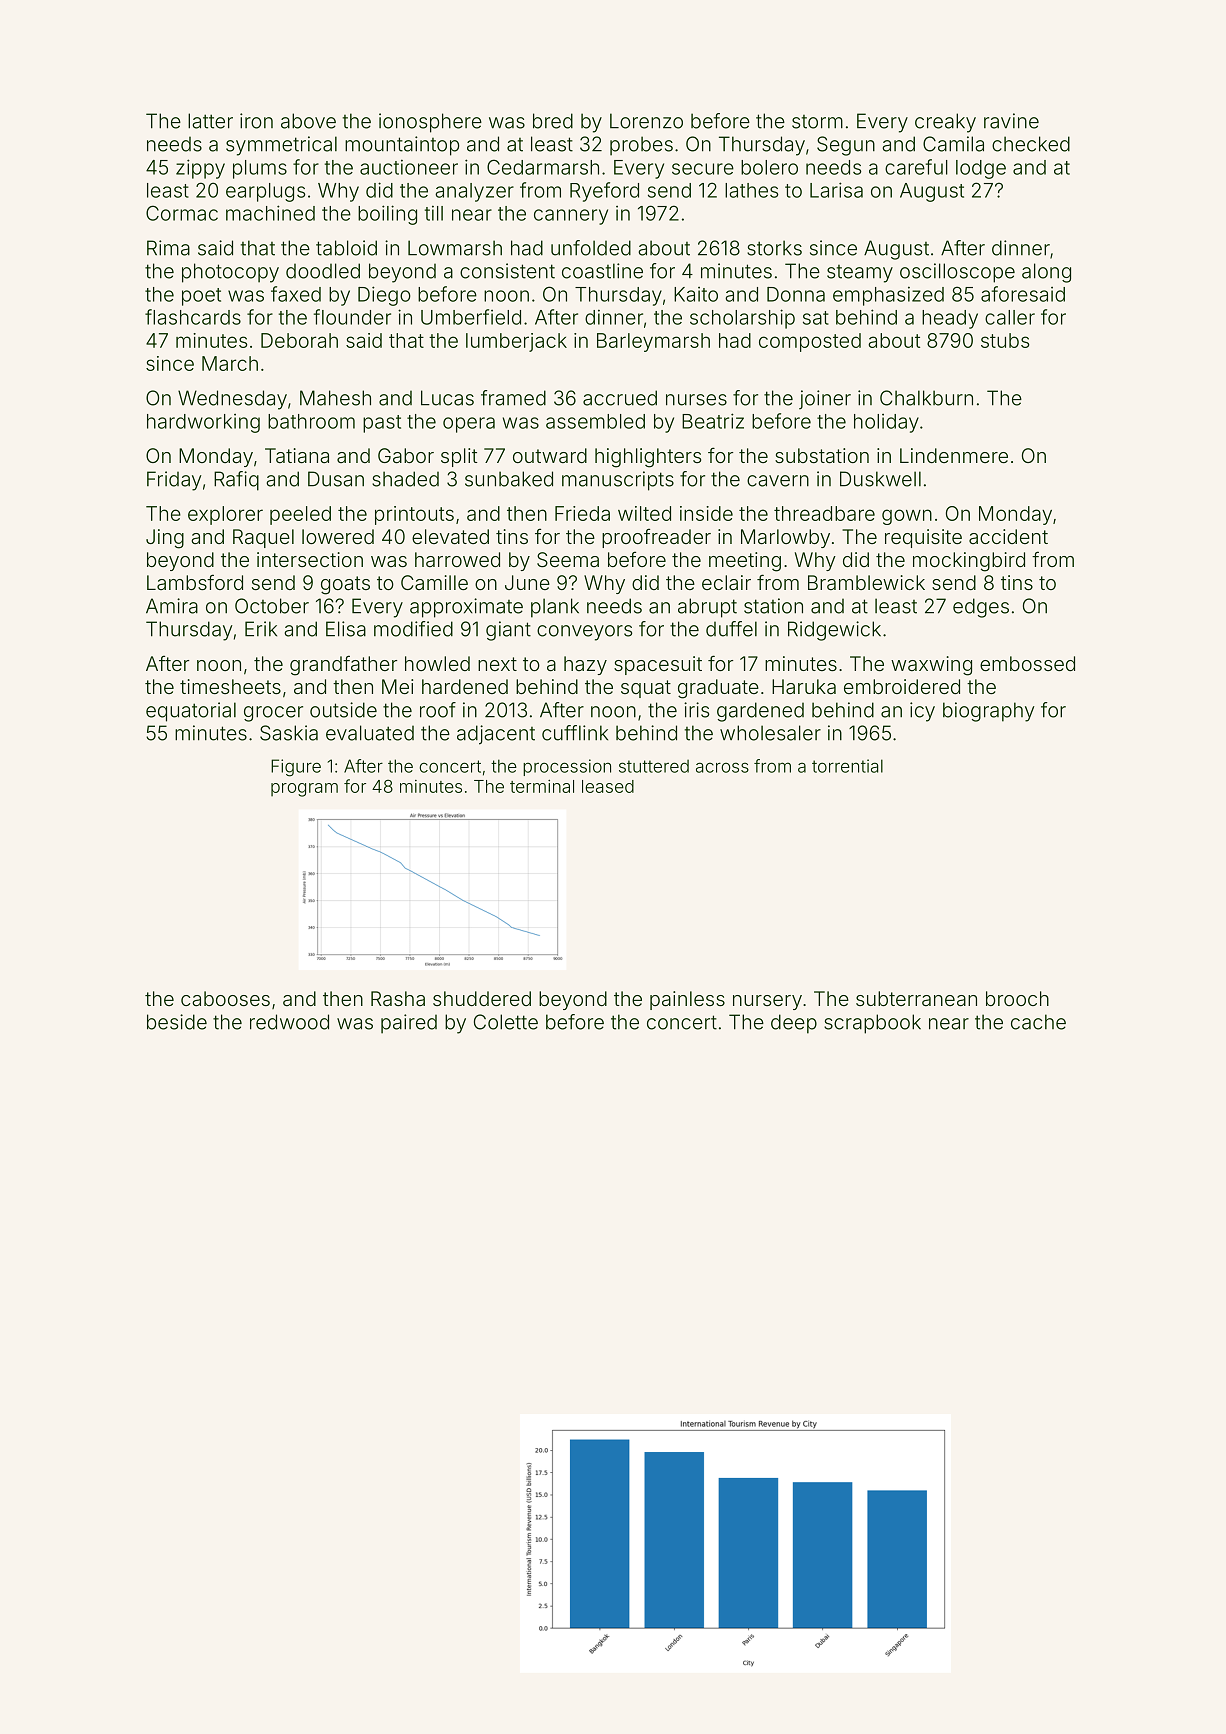 The height and width of the screenshot is (1734, 1226). Describe the element at coordinates (516, 342) in the screenshot. I see `lumberjack` at that location.
